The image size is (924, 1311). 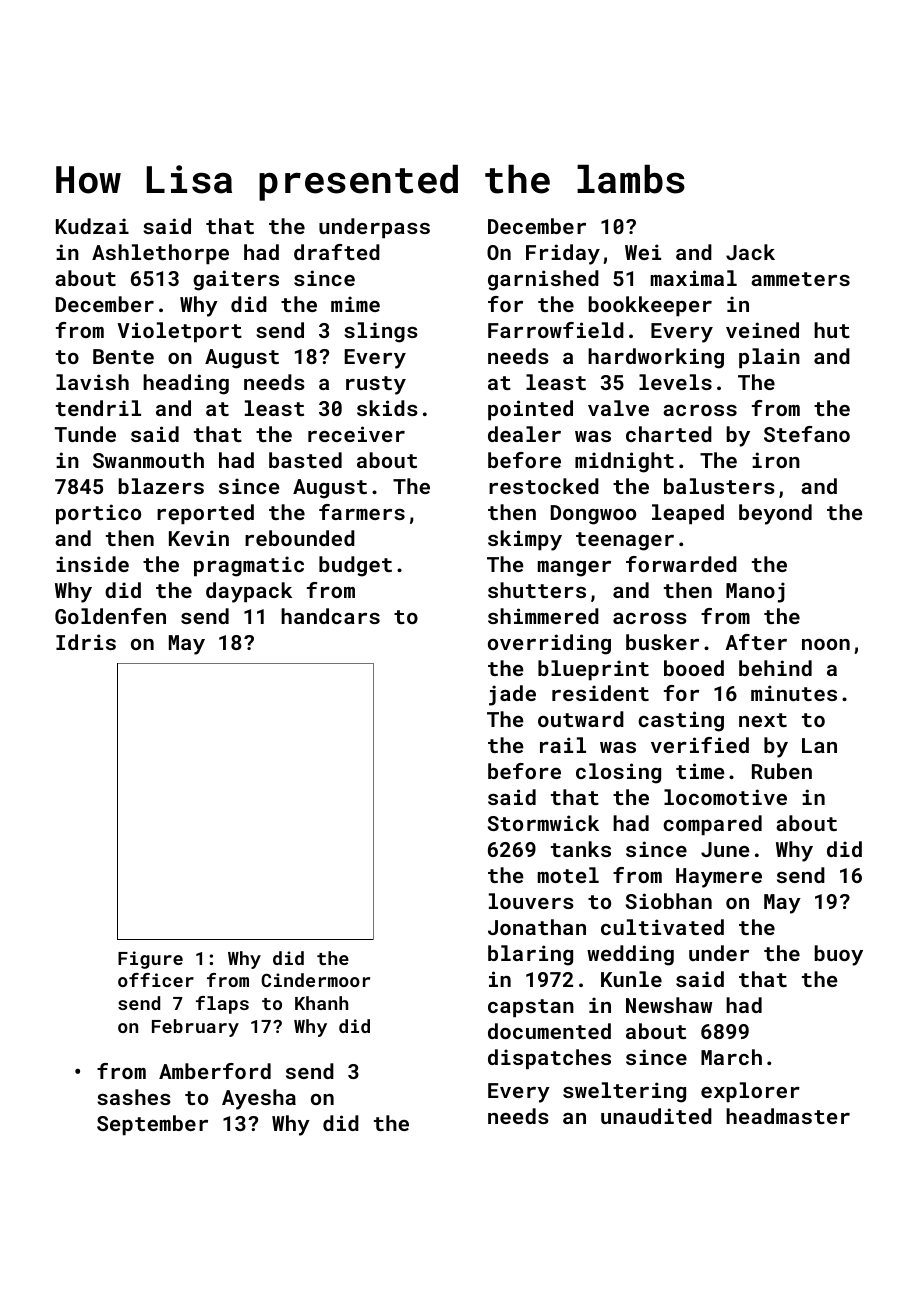 I want to click on Friday, so click(x=563, y=254).
